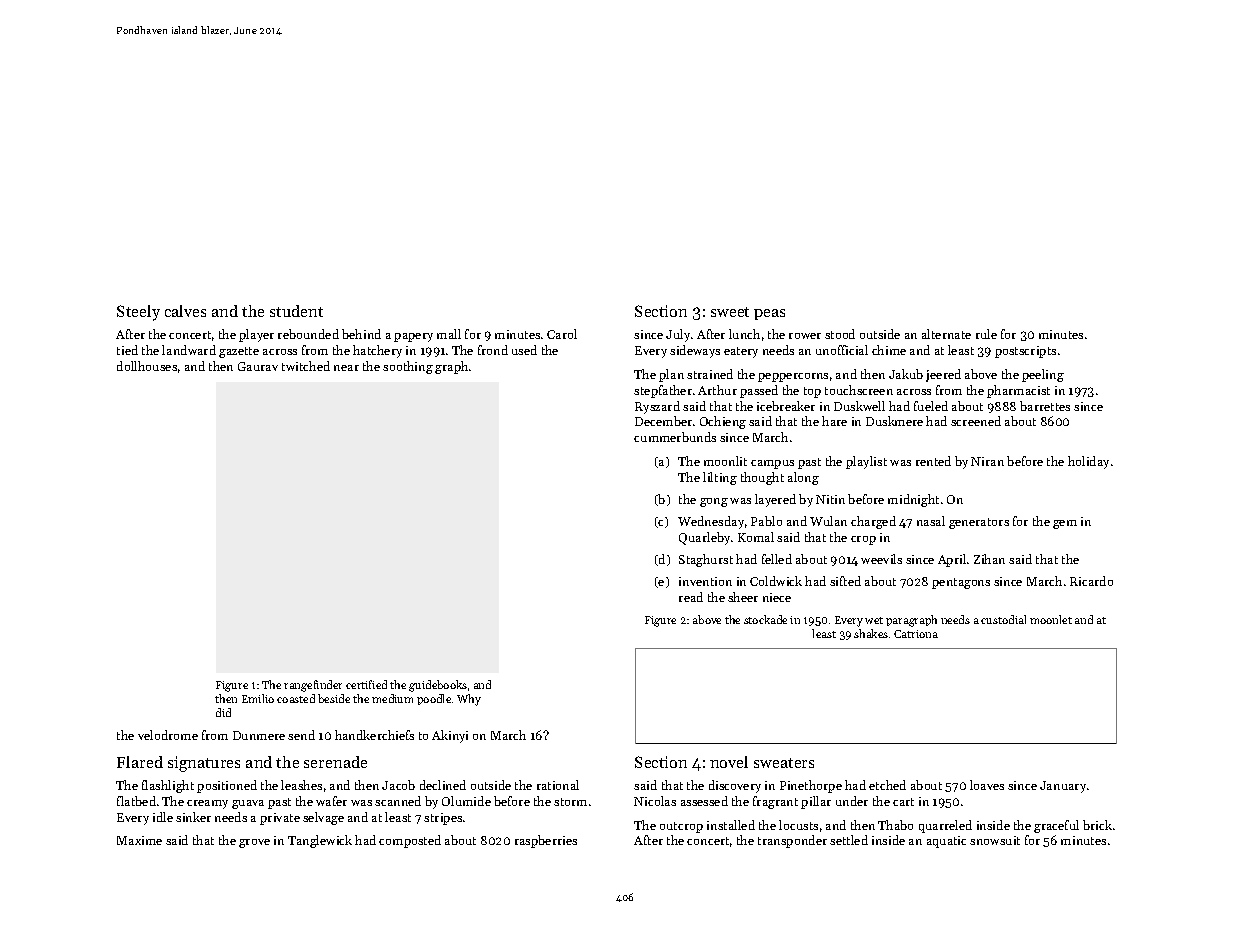 This document has width=1233, height=952. Describe the element at coordinates (769, 314) in the document. I see `peas` at that location.
